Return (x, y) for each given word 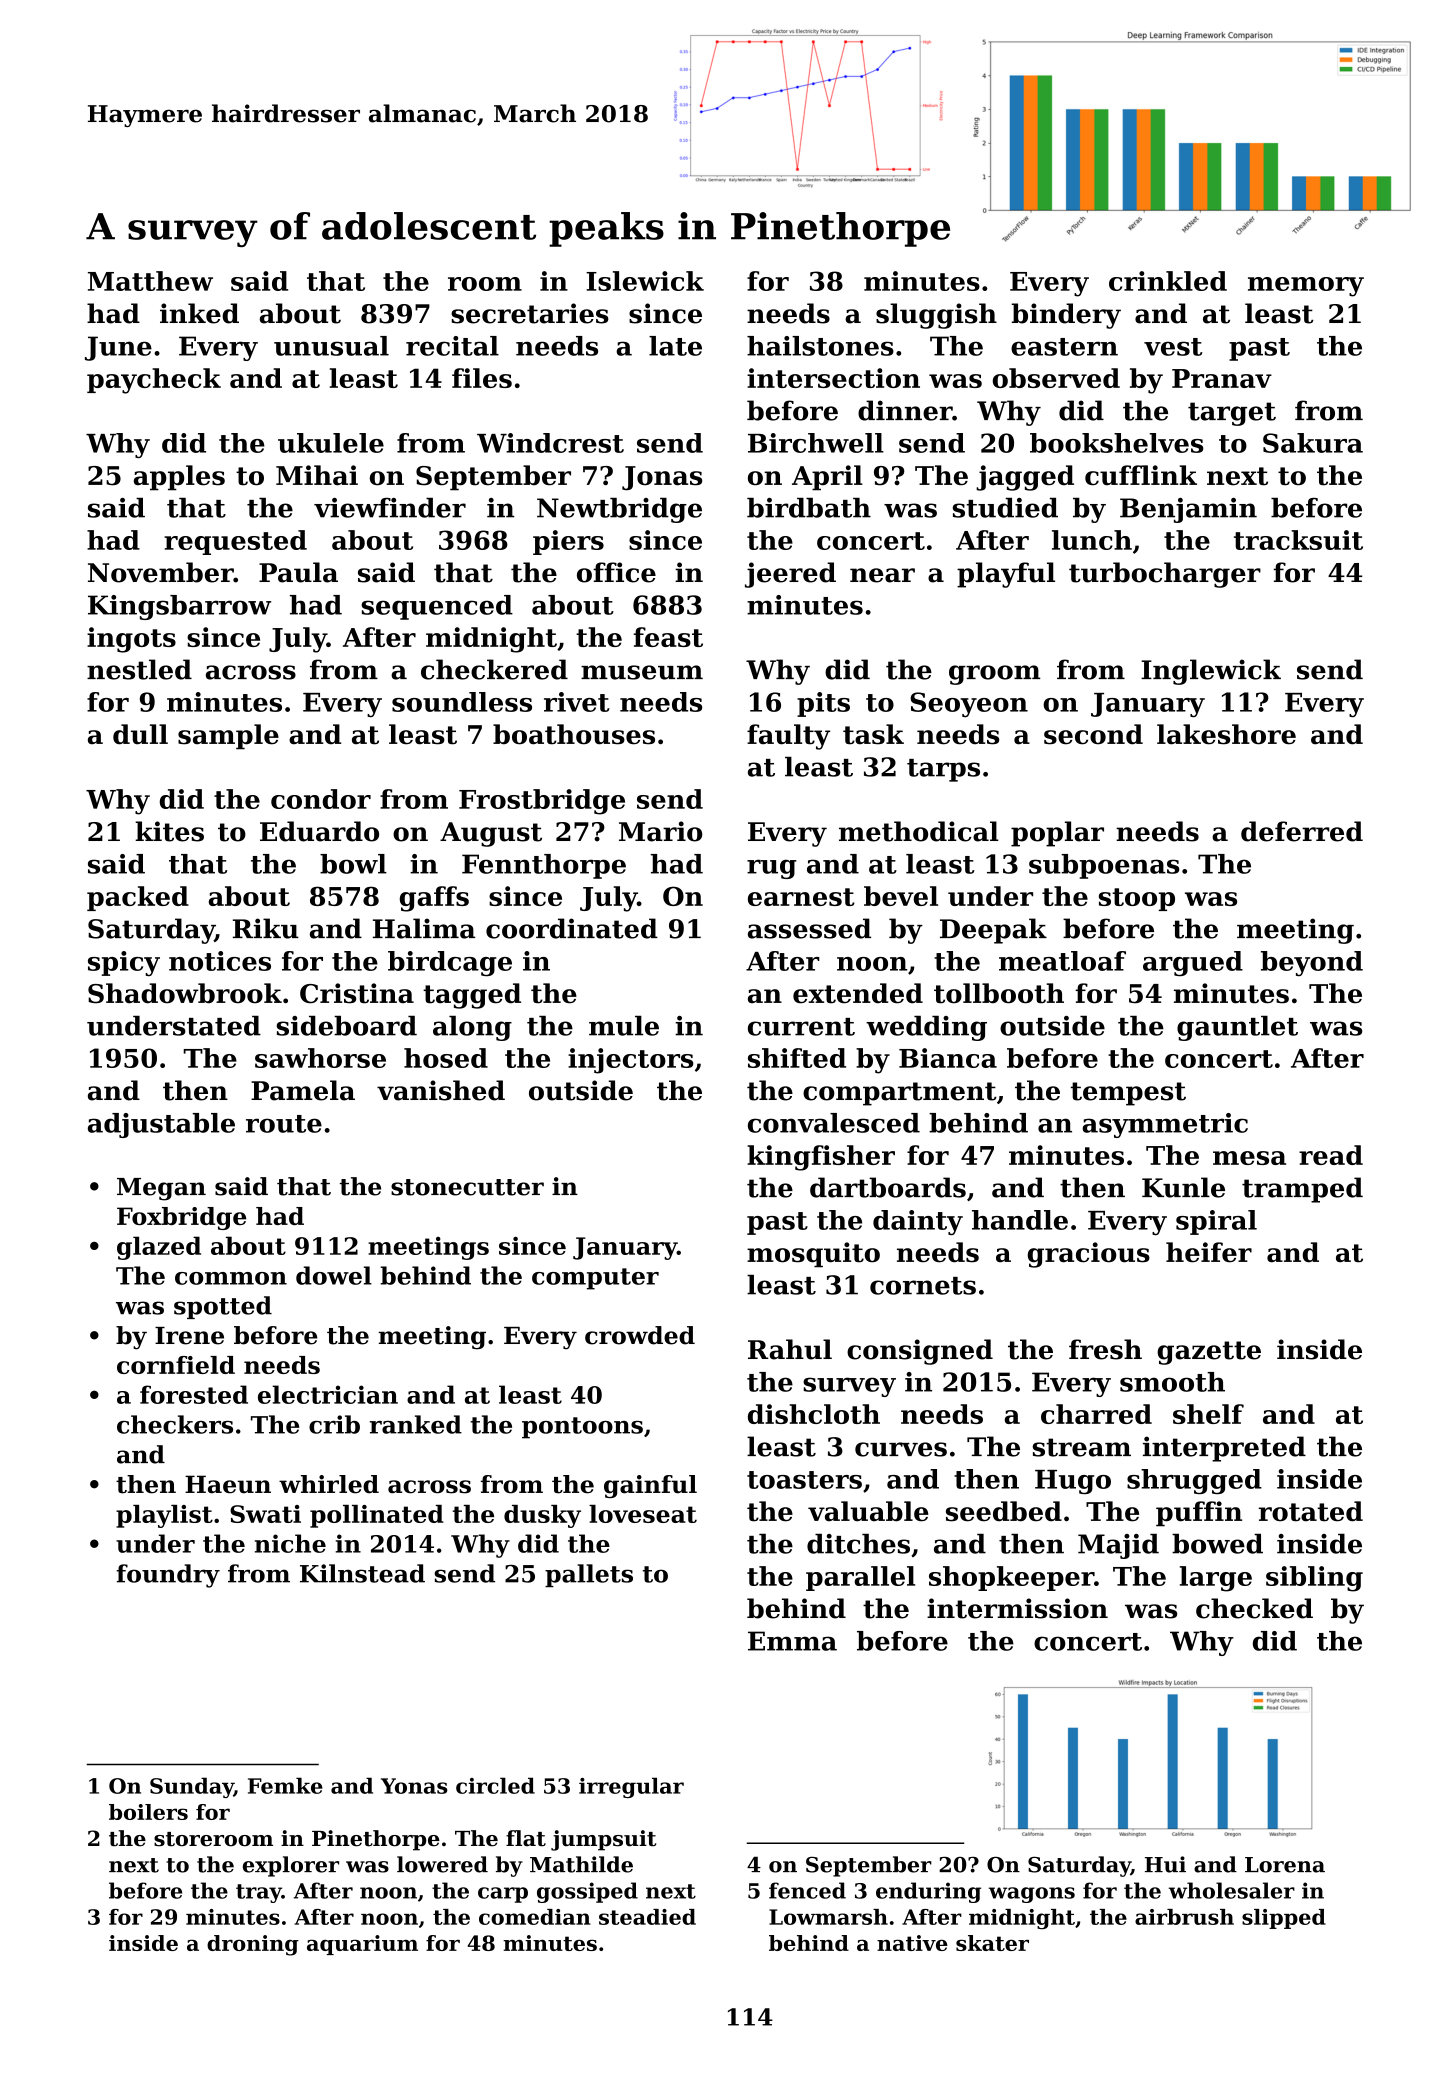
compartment (900, 1094)
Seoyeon (969, 704)
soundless (462, 702)
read (1331, 1155)
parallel (860, 1578)
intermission (1017, 1608)
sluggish (936, 316)
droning (253, 1945)
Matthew (150, 281)
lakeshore (1226, 734)
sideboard (346, 1026)
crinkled (1168, 281)
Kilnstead (362, 1573)
